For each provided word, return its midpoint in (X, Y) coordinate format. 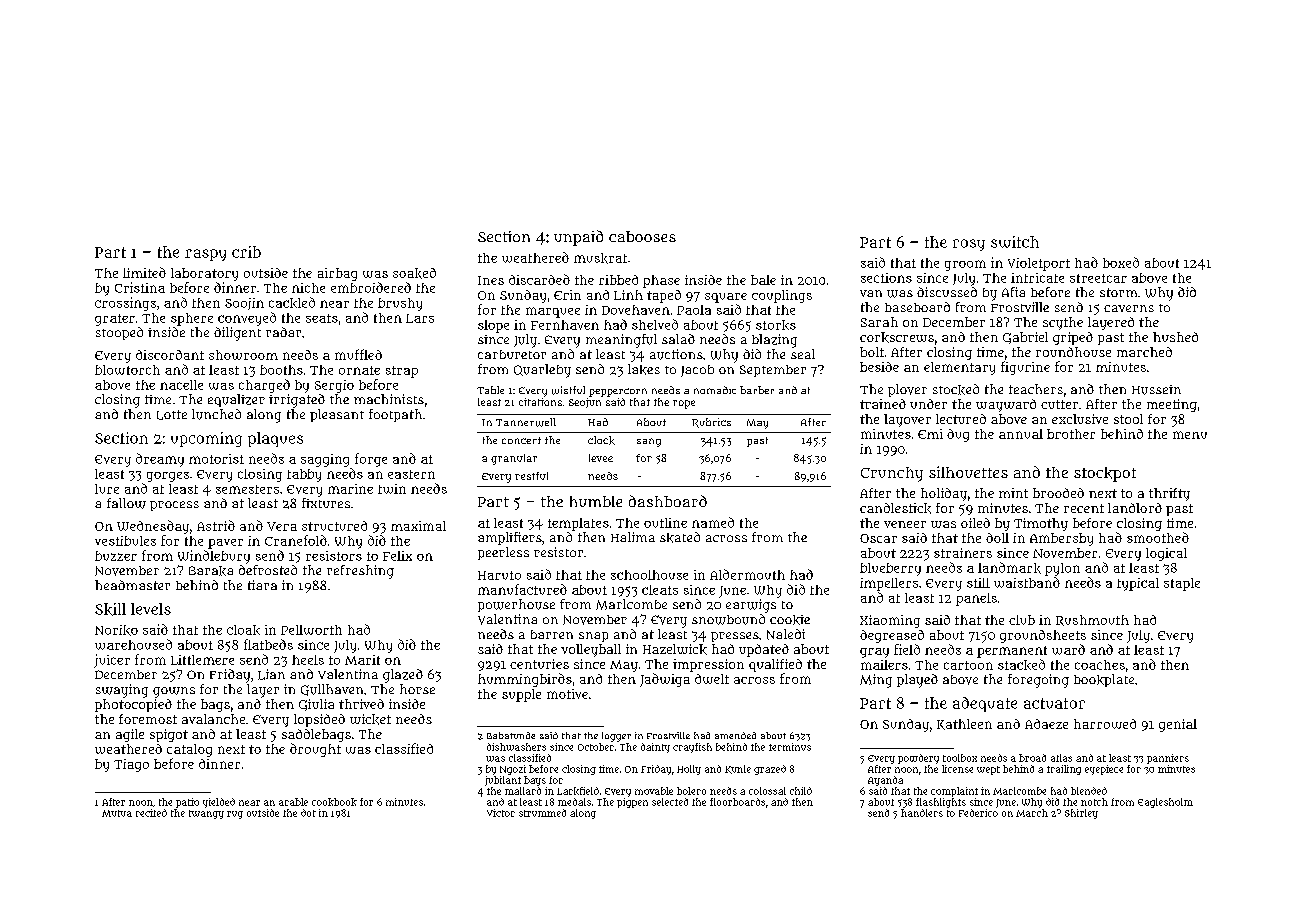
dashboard (668, 501)
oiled (975, 523)
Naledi (786, 634)
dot (308, 813)
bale (763, 280)
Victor (501, 813)
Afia (1013, 292)
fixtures (326, 503)
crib (246, 252)
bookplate (1104, 680)
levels (151, 609)
